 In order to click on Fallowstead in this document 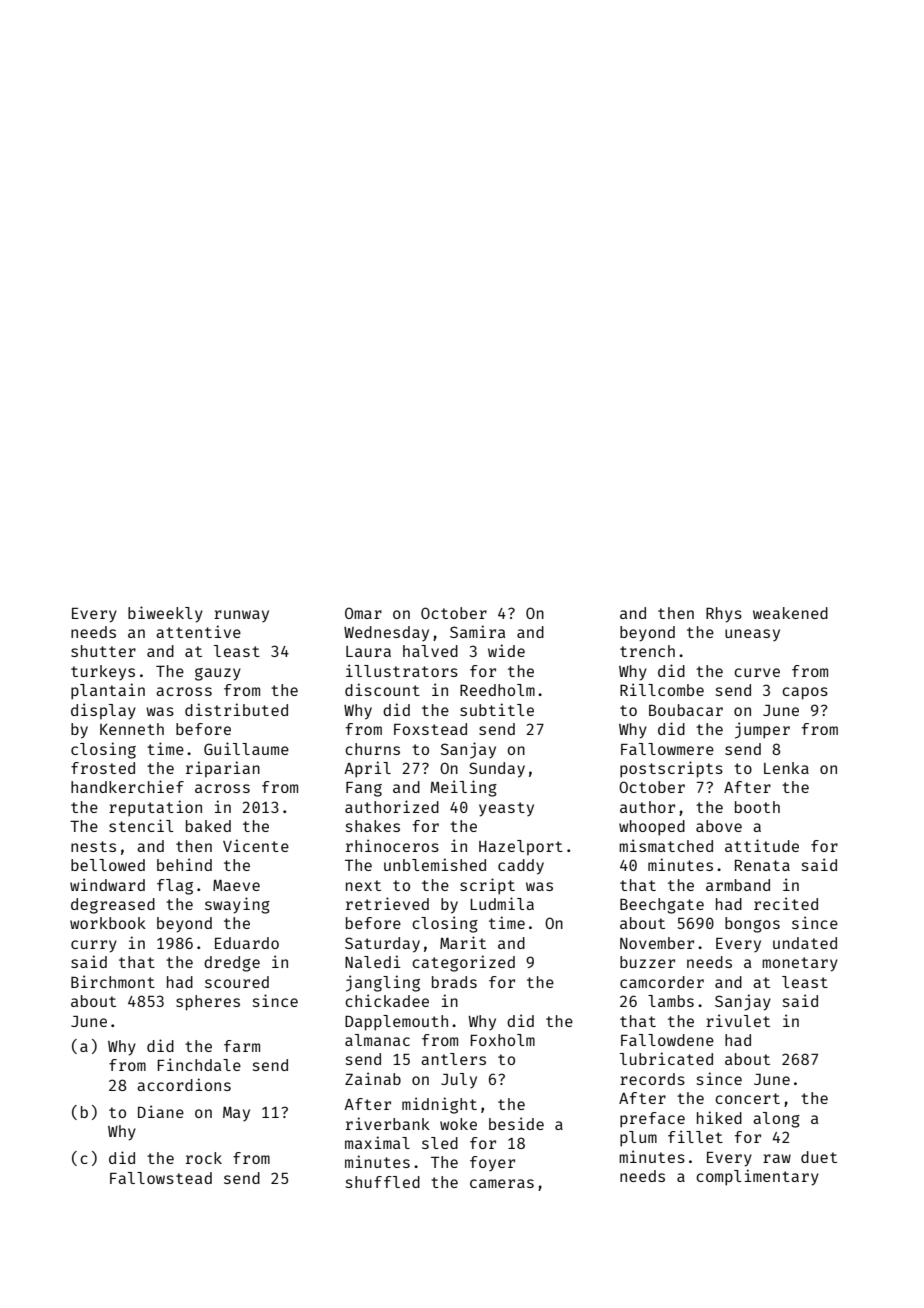, I will do `click(161, 1178)`.
